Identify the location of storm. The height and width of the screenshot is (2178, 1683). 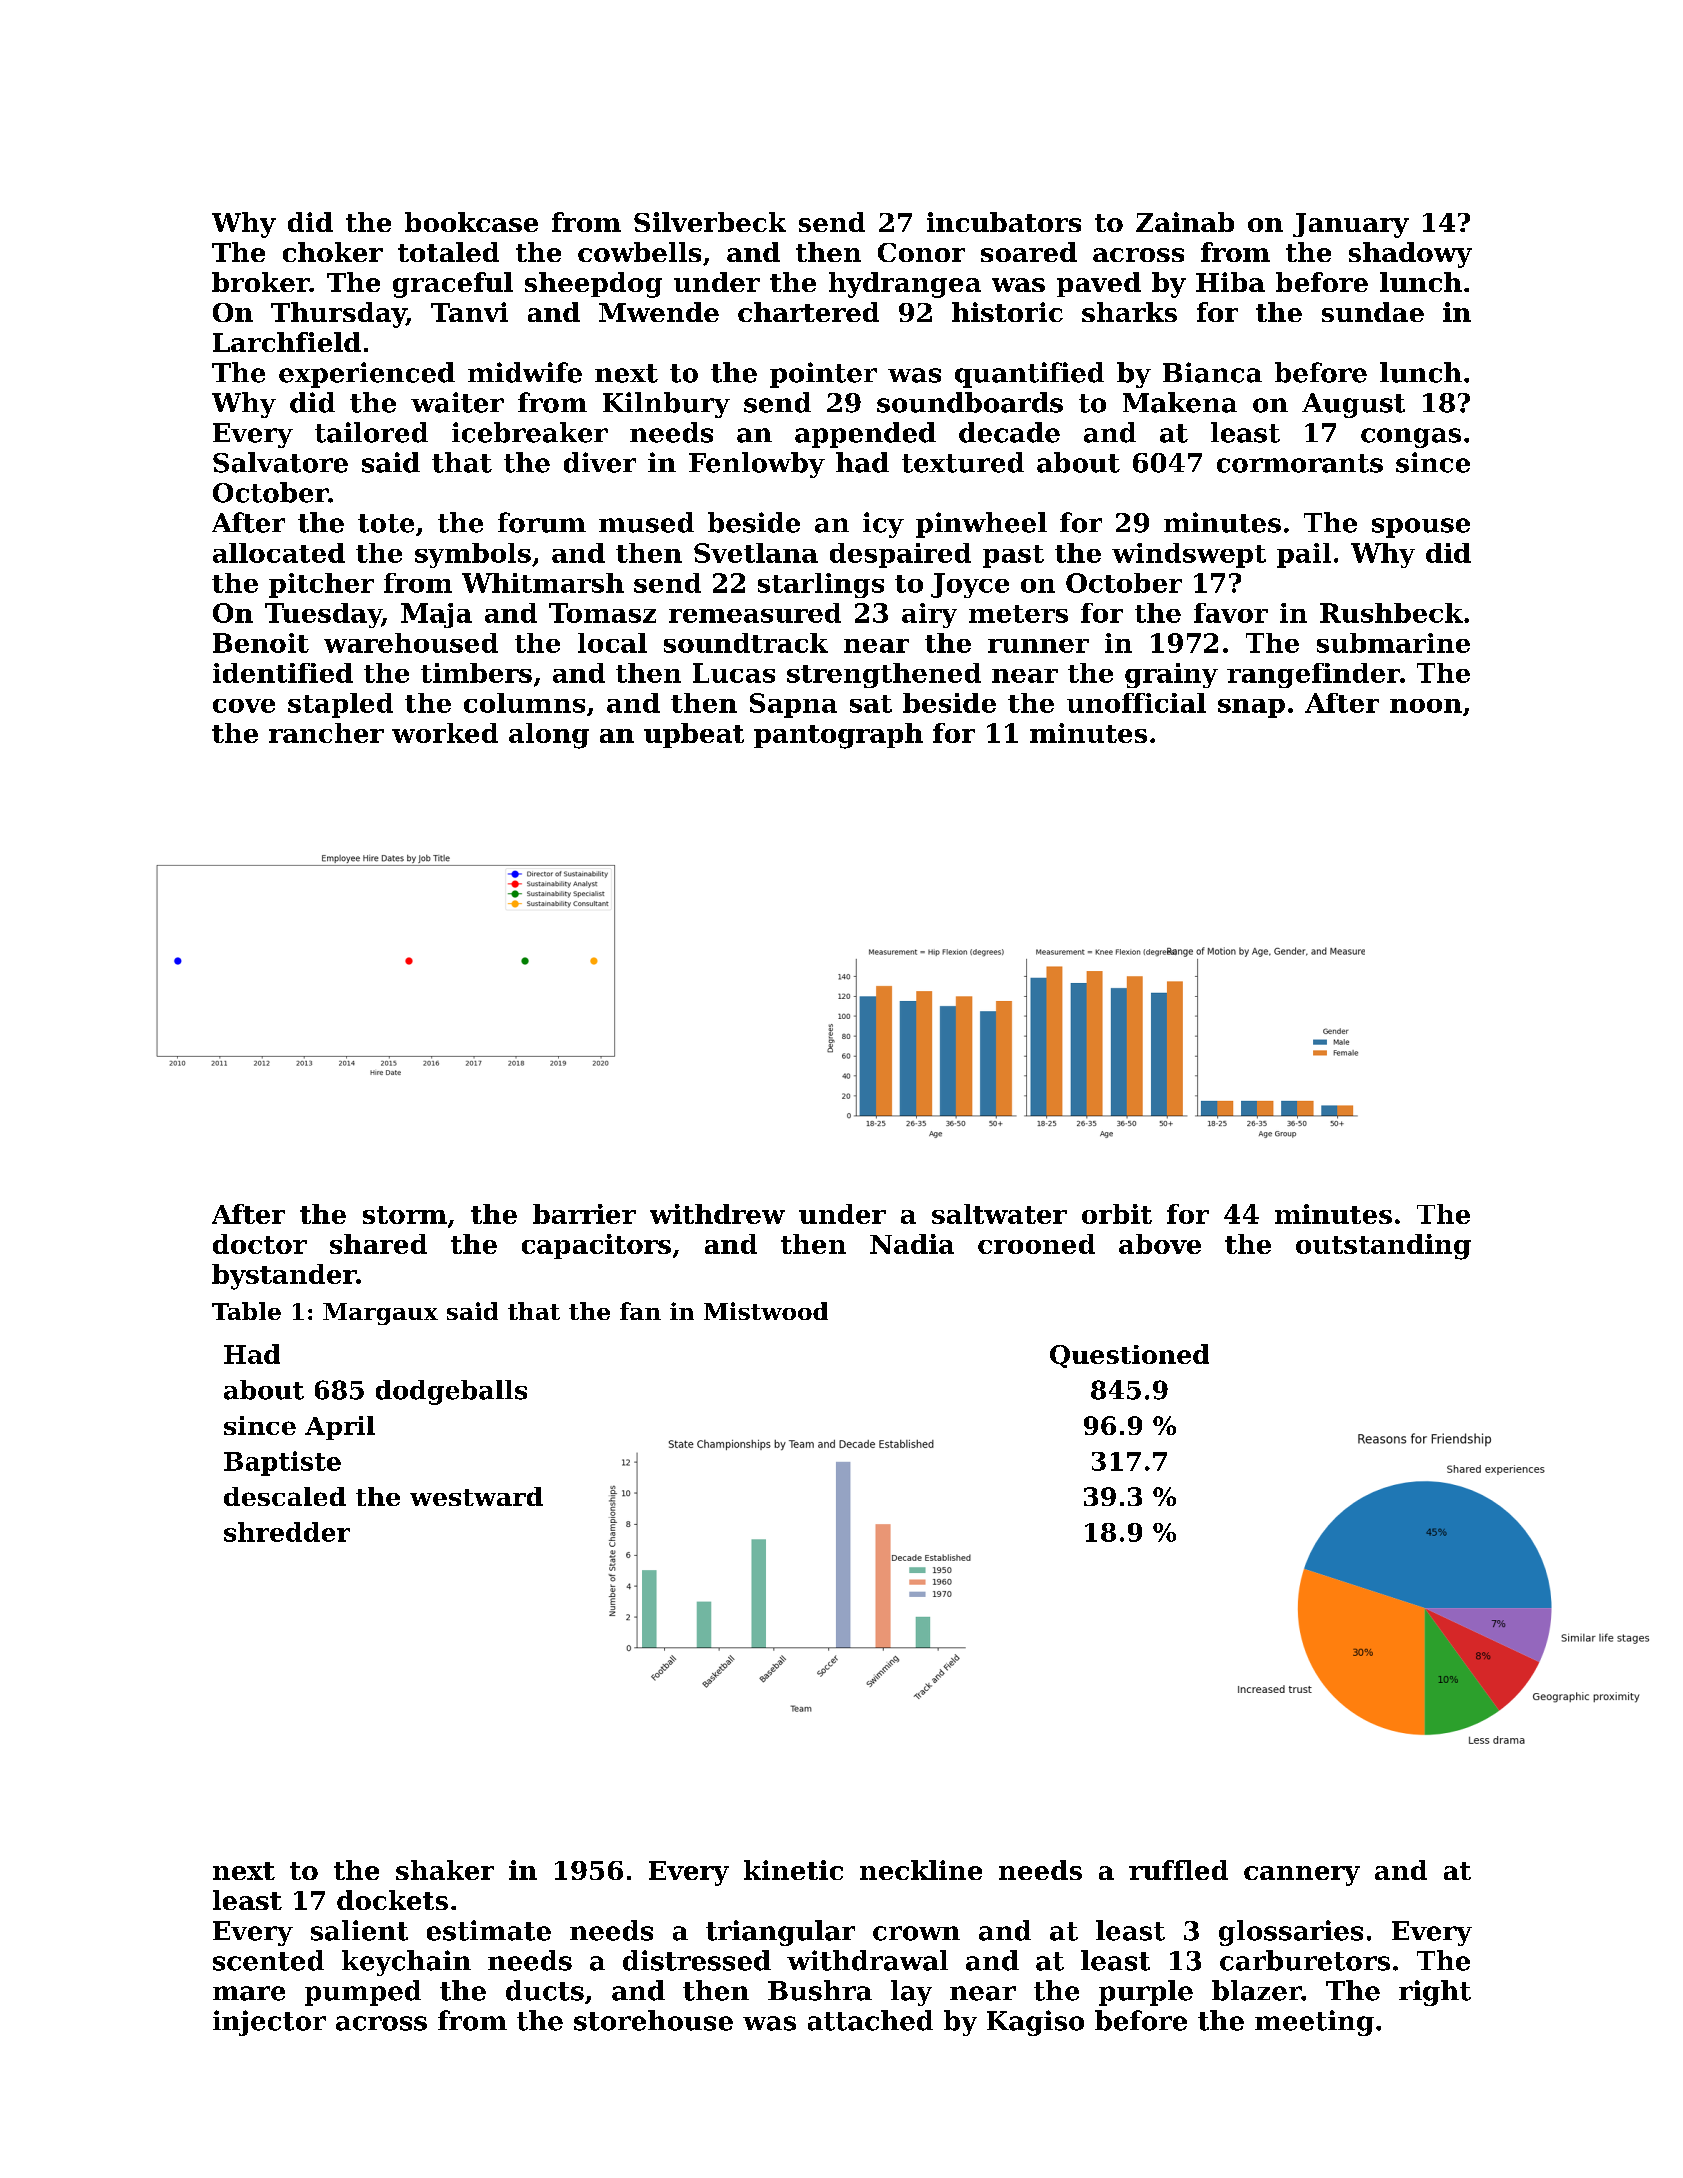
(405, 1215).
